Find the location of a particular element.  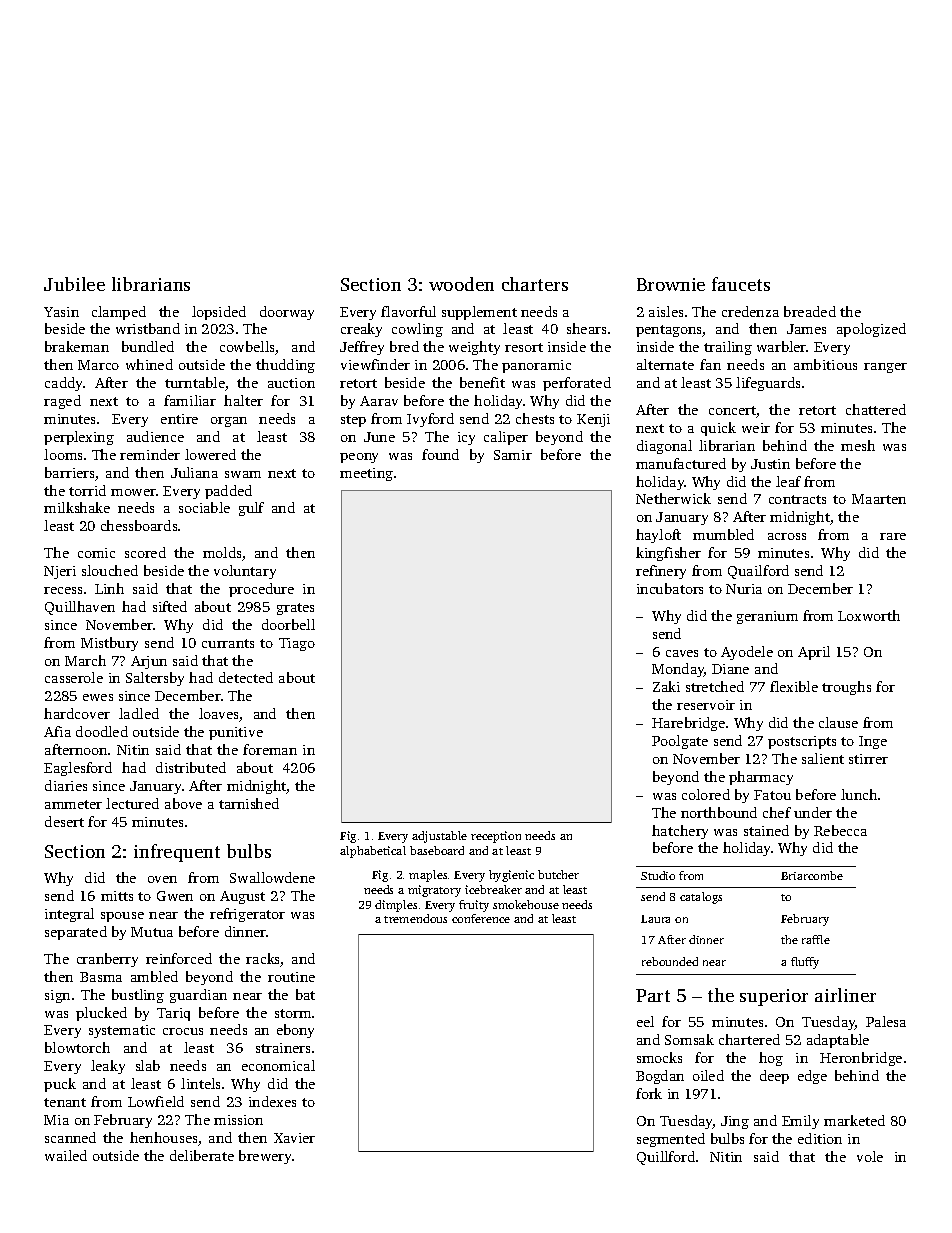

breaded is located at coordinates (810, 311).
